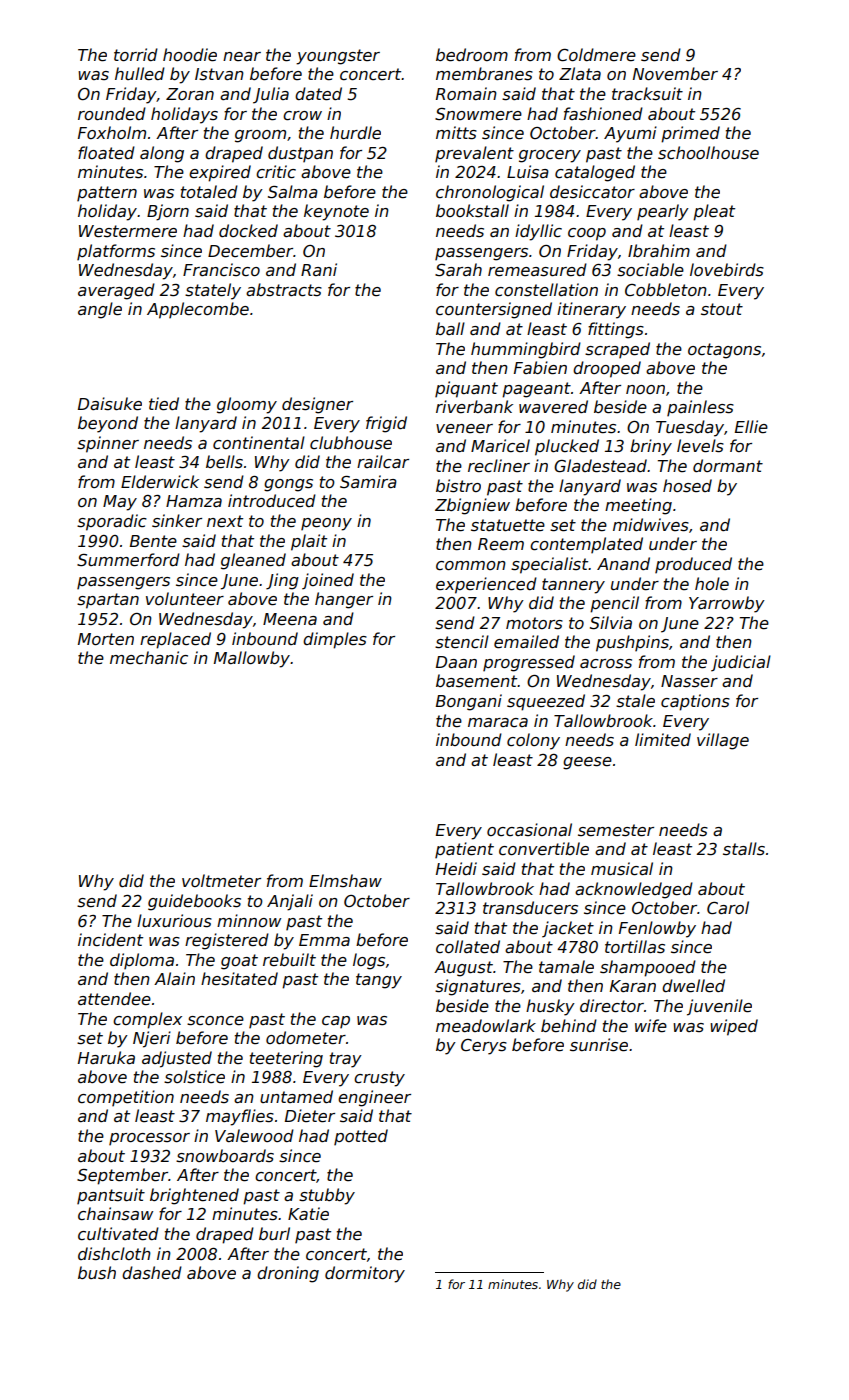 The width and height of the page is (849, 1400). What do you see at coordinates (573, 586) in the page?
I see `tannery` at bounding box center [573, 586].
